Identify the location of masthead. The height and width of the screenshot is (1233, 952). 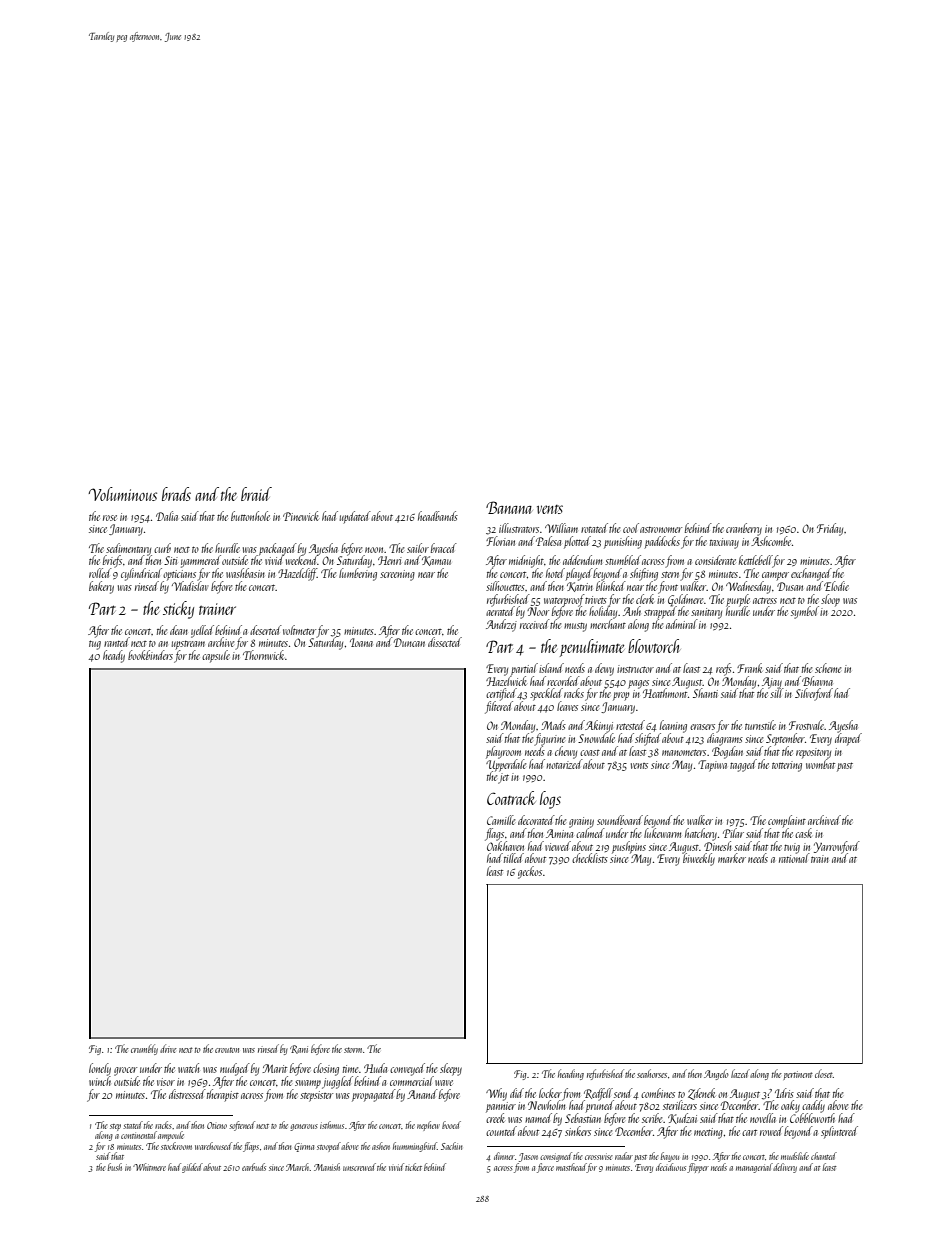
(571, 1168).
